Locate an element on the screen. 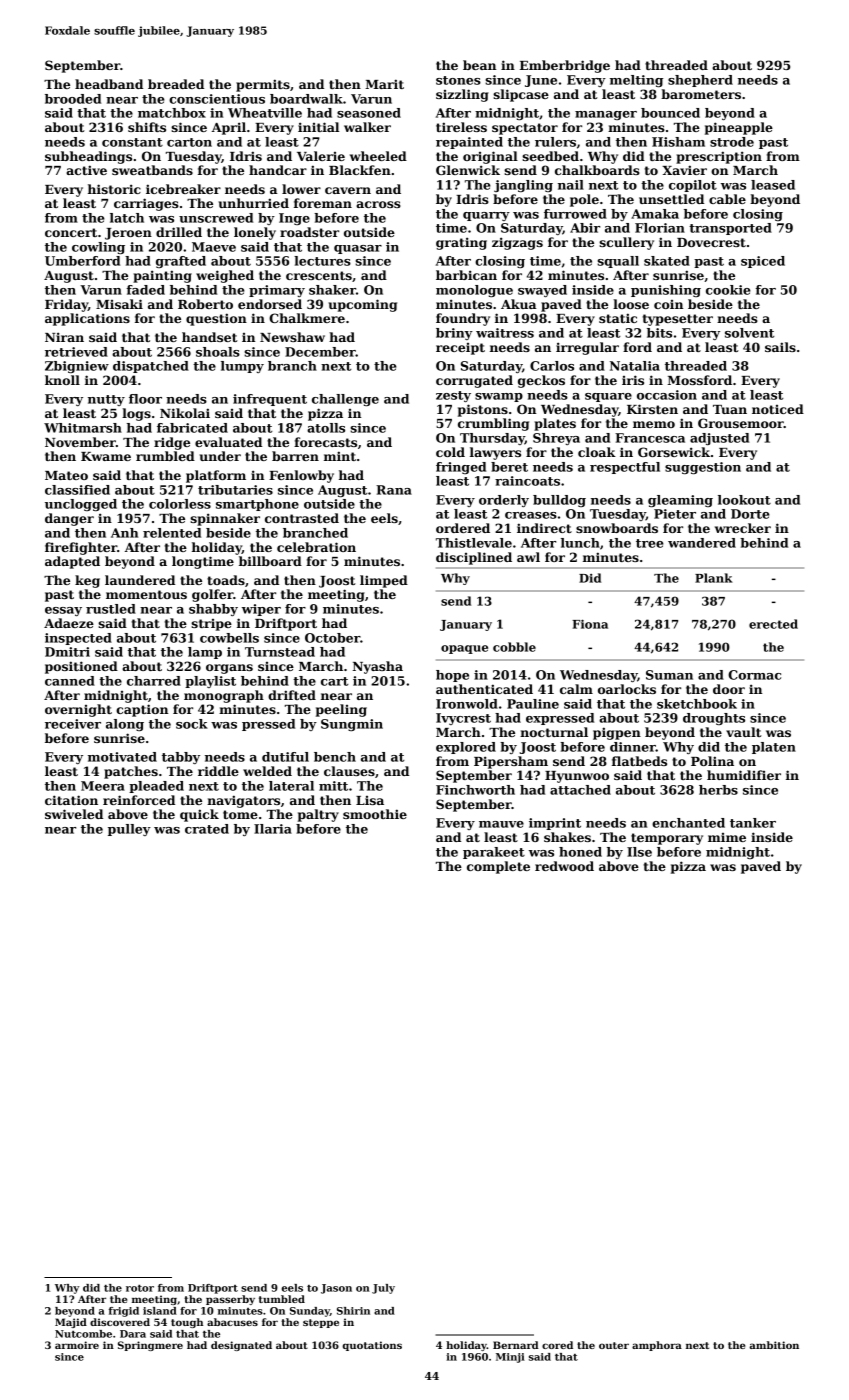  Ilaria is located at coordinates (273, 829).
